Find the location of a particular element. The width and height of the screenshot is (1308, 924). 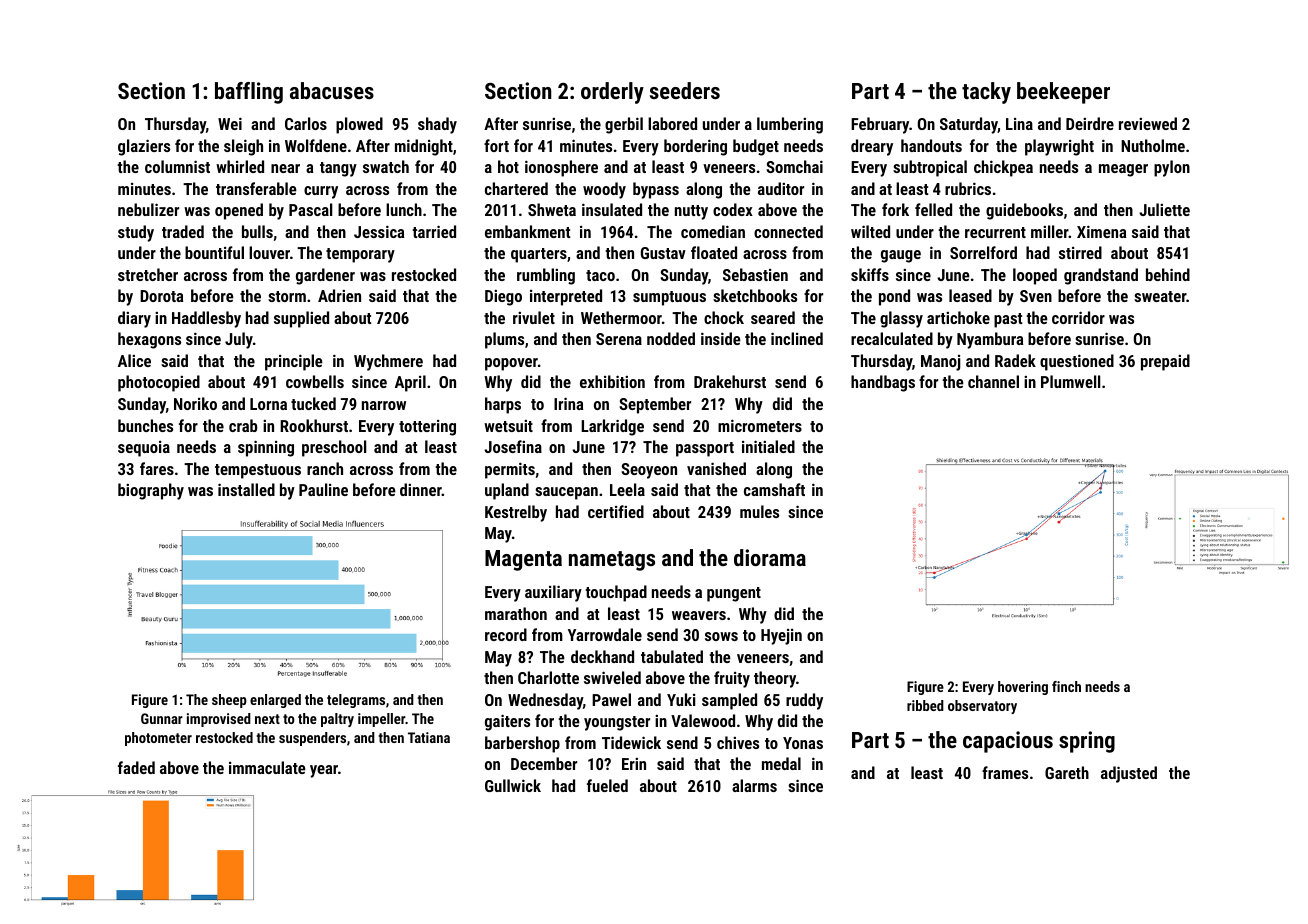

abacuses is located at coordinates (332, 90).
